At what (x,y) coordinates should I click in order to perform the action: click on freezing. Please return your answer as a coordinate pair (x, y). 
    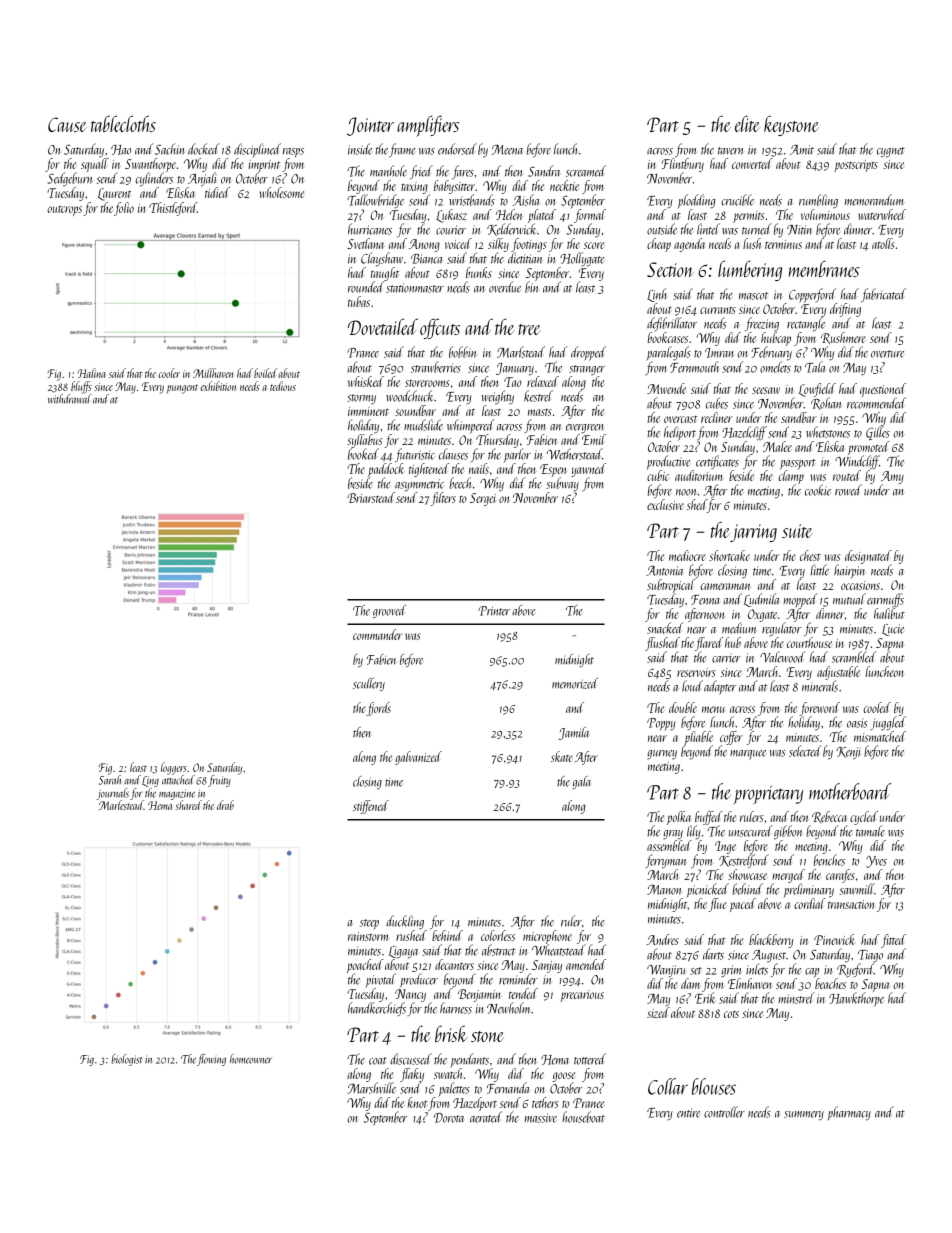
    Looking at the image, I should click on (762, 324).
